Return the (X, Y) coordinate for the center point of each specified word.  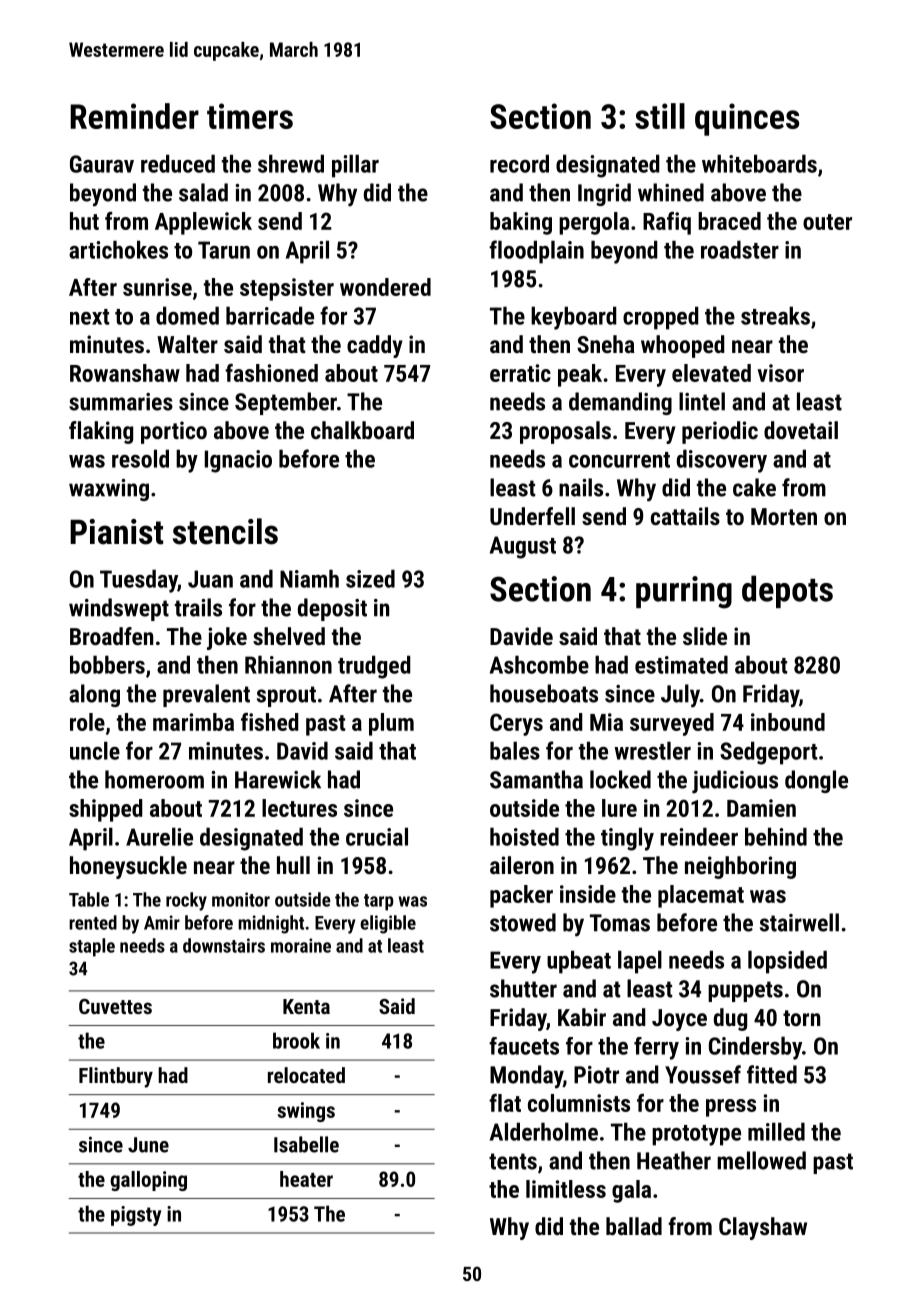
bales (515, 750)
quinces (747, 119)
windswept (119, 609)
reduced (178, 163)
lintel (702, 401)
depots (787, 591)
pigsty (136, 1216)
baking (521, 223)
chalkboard (362, 430)
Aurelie (159, 836)
